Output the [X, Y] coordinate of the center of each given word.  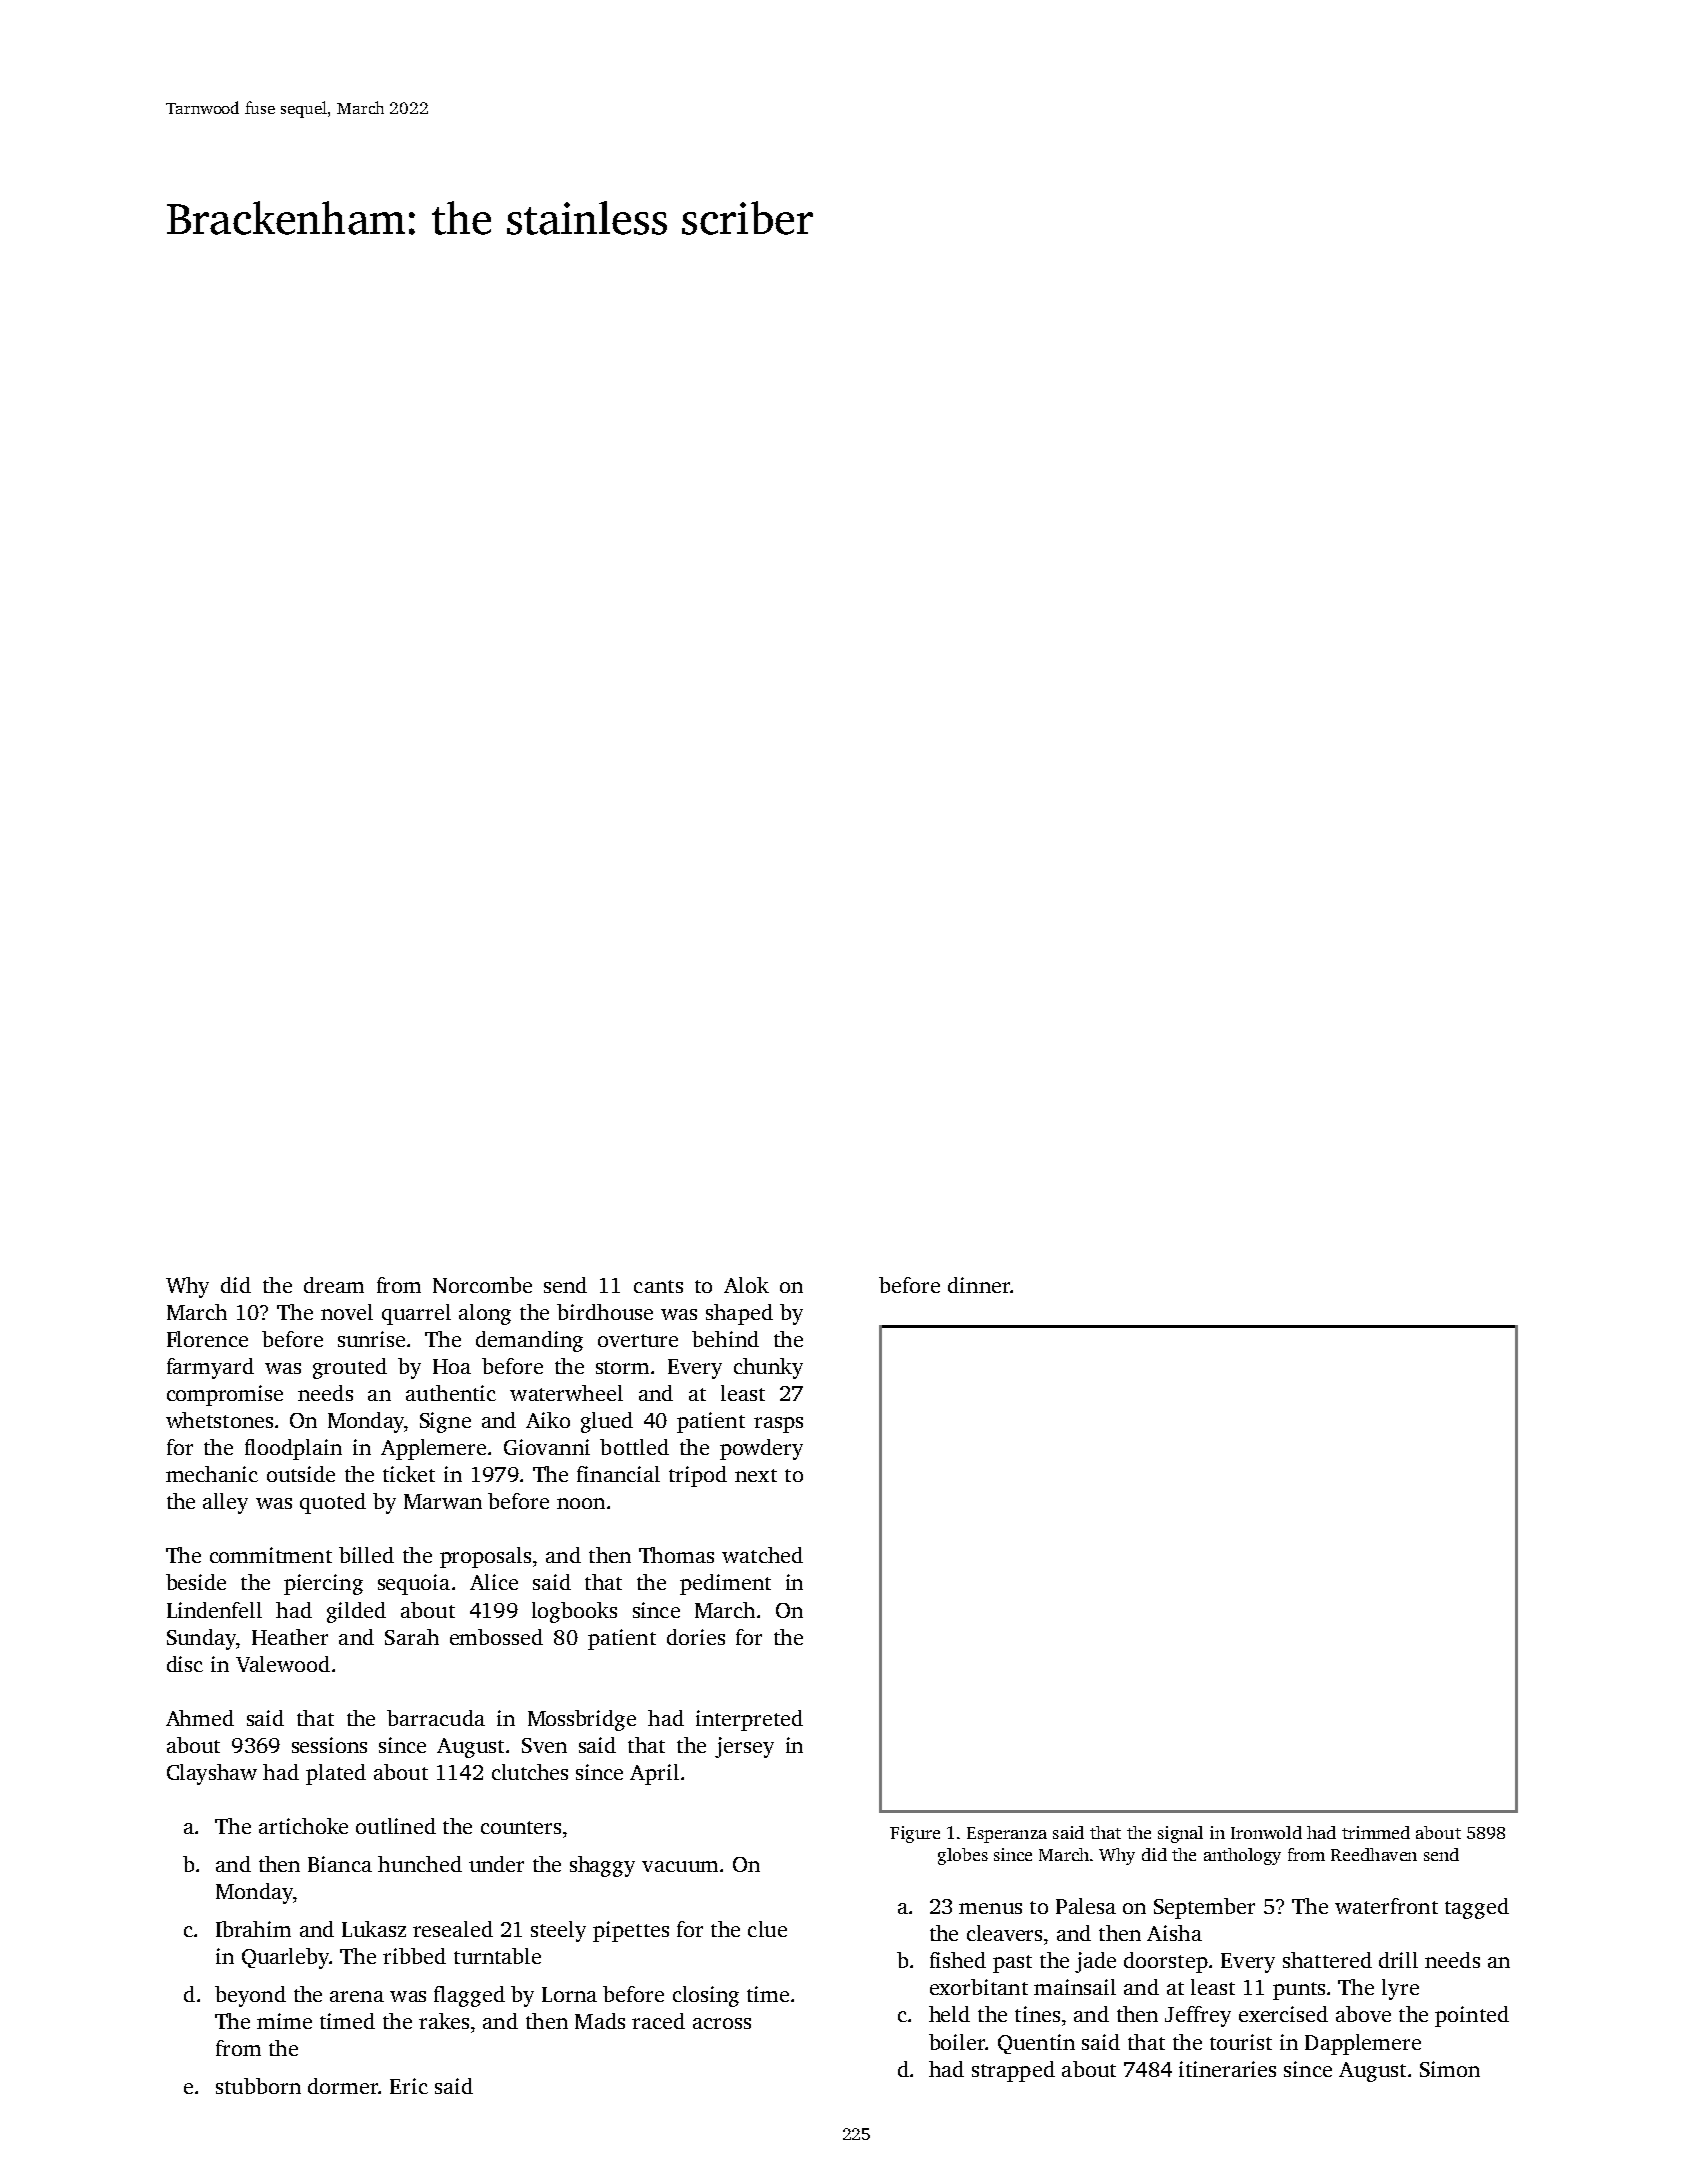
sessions [329, 1745]
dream [334, 1285]
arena [357, 1996]
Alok [746, 1285]
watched [762, 1555]
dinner [979, 1285]
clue [767, 1929]
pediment [725, 1584]
